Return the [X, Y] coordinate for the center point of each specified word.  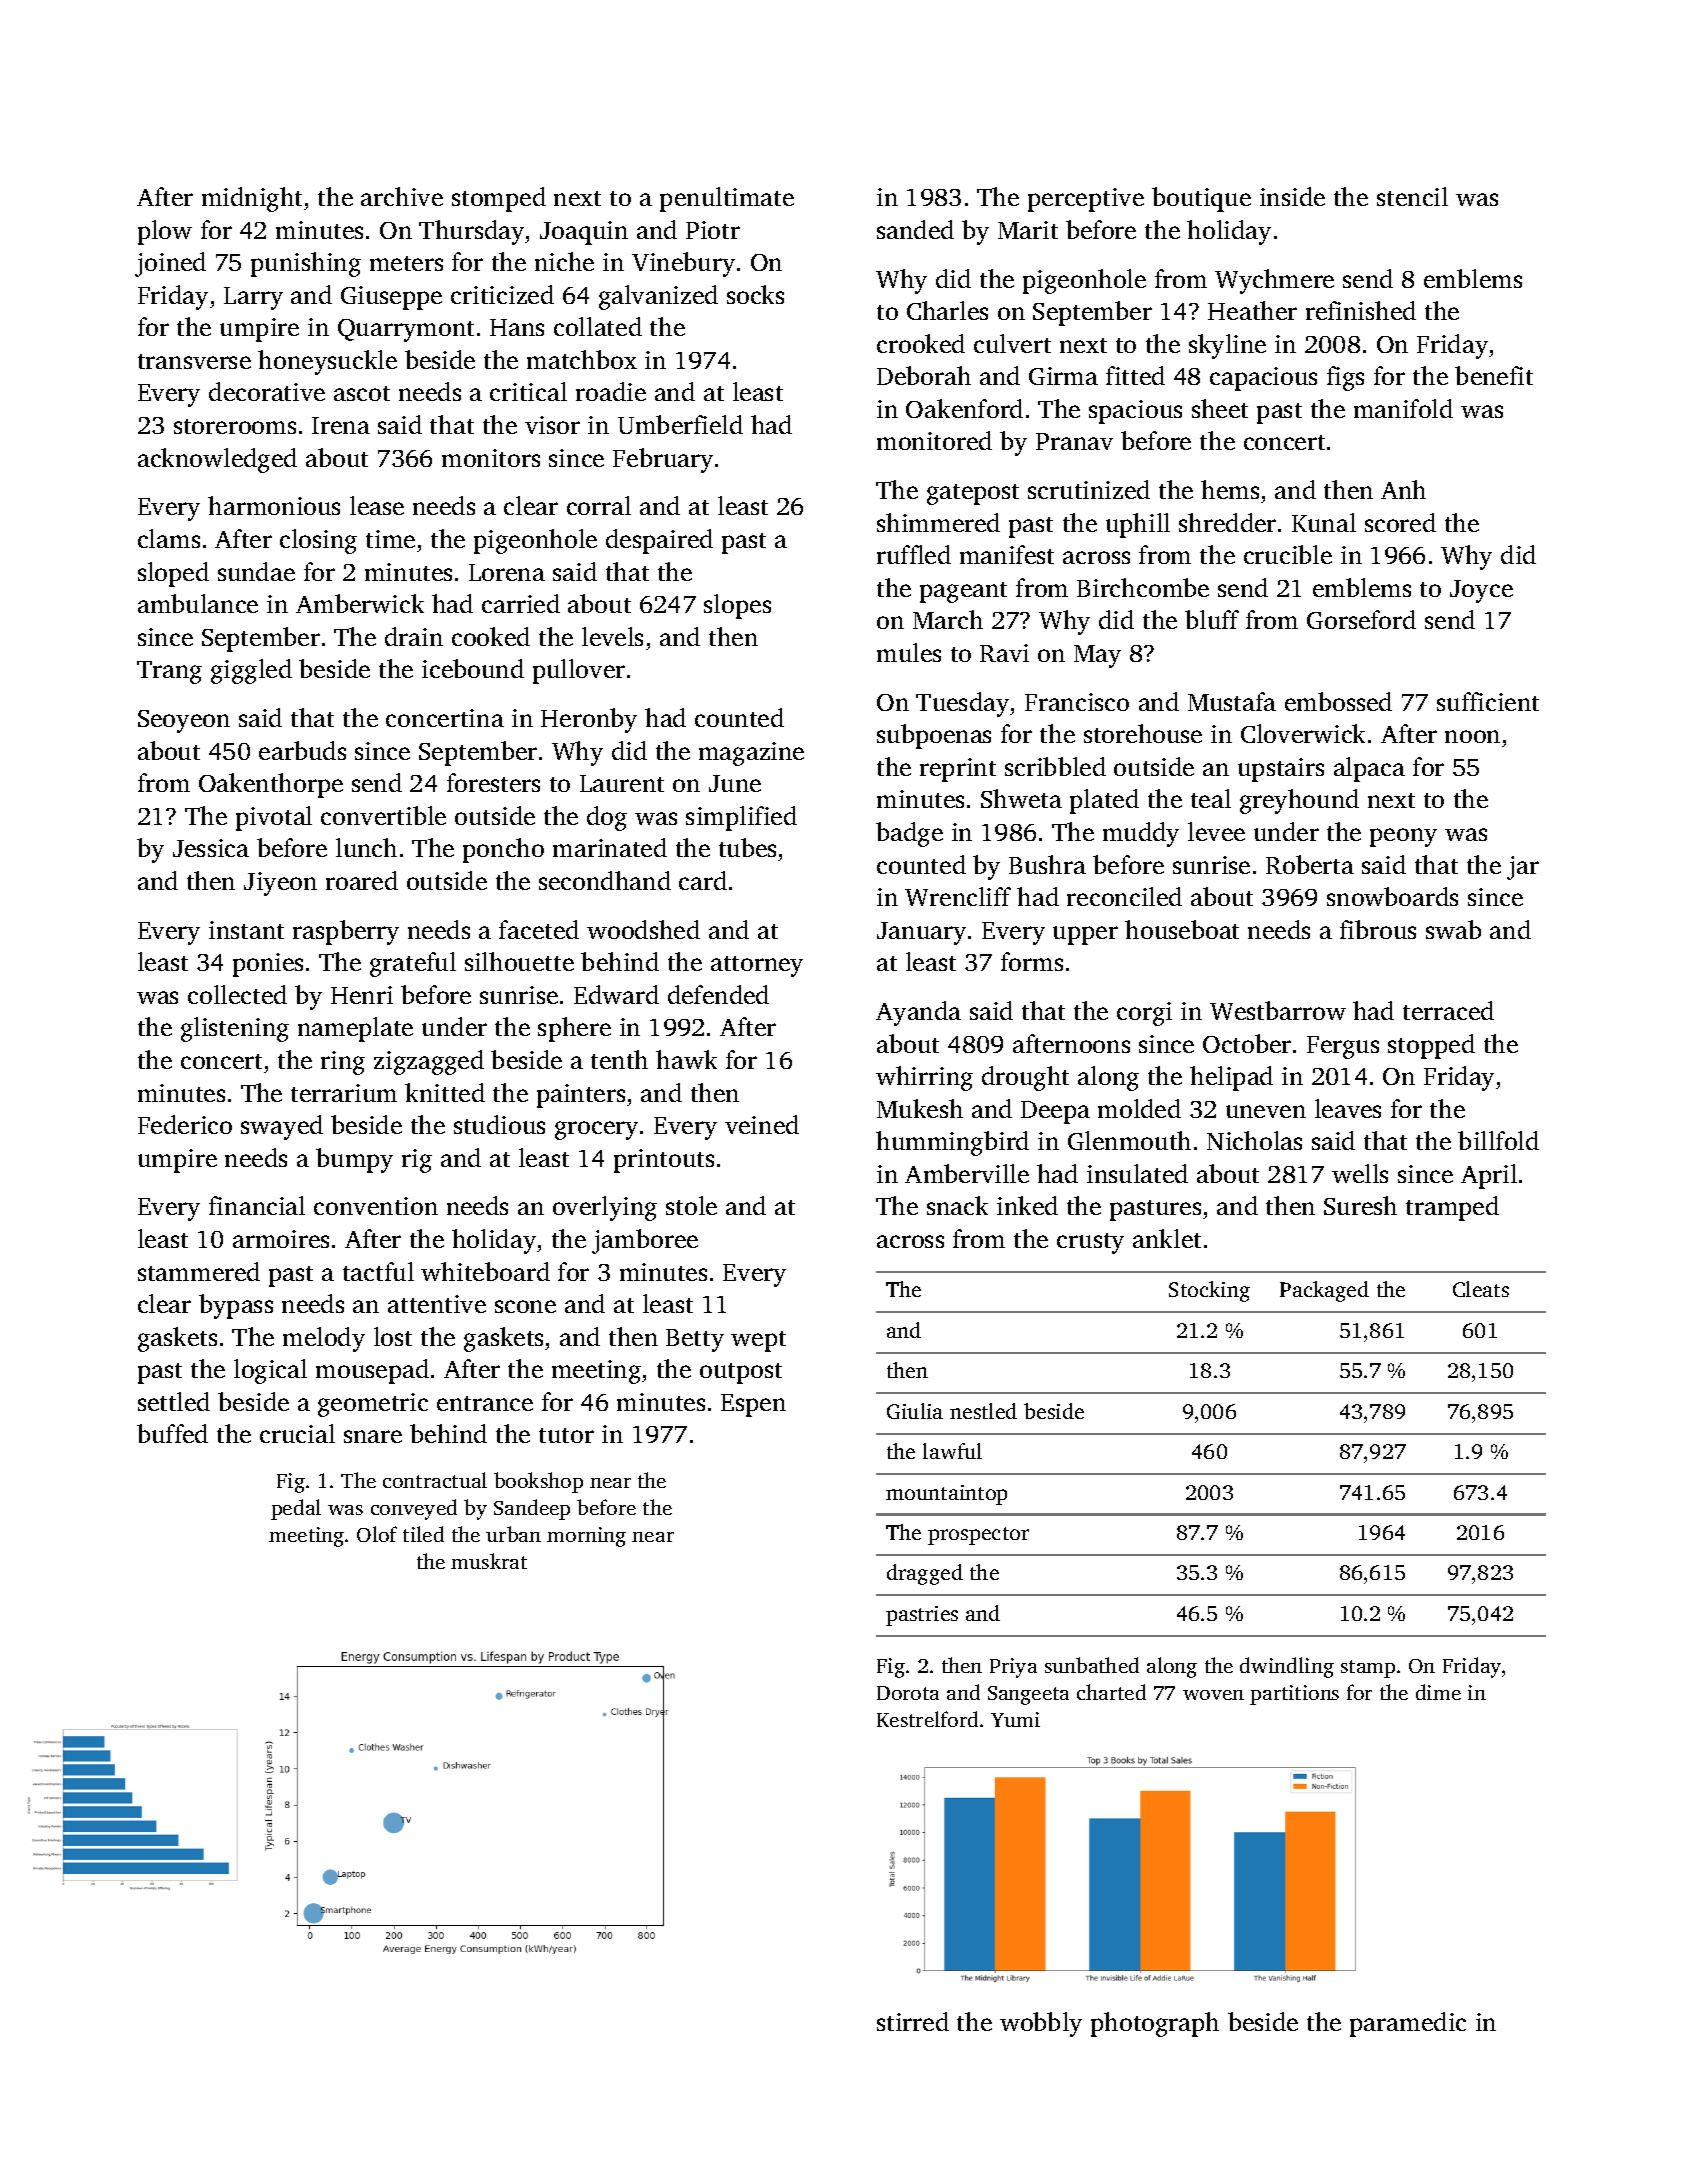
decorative [267, 391]
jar [1523, 868]
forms [1032, 961]
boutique [1201, 199]
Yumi [1015, 1719]
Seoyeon [184, 721]
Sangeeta [1028, 1695]
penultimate [727, 199]
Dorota [908, 1693]
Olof [377, 1534]
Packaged [1324, 1291]
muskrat [489, 1561]
